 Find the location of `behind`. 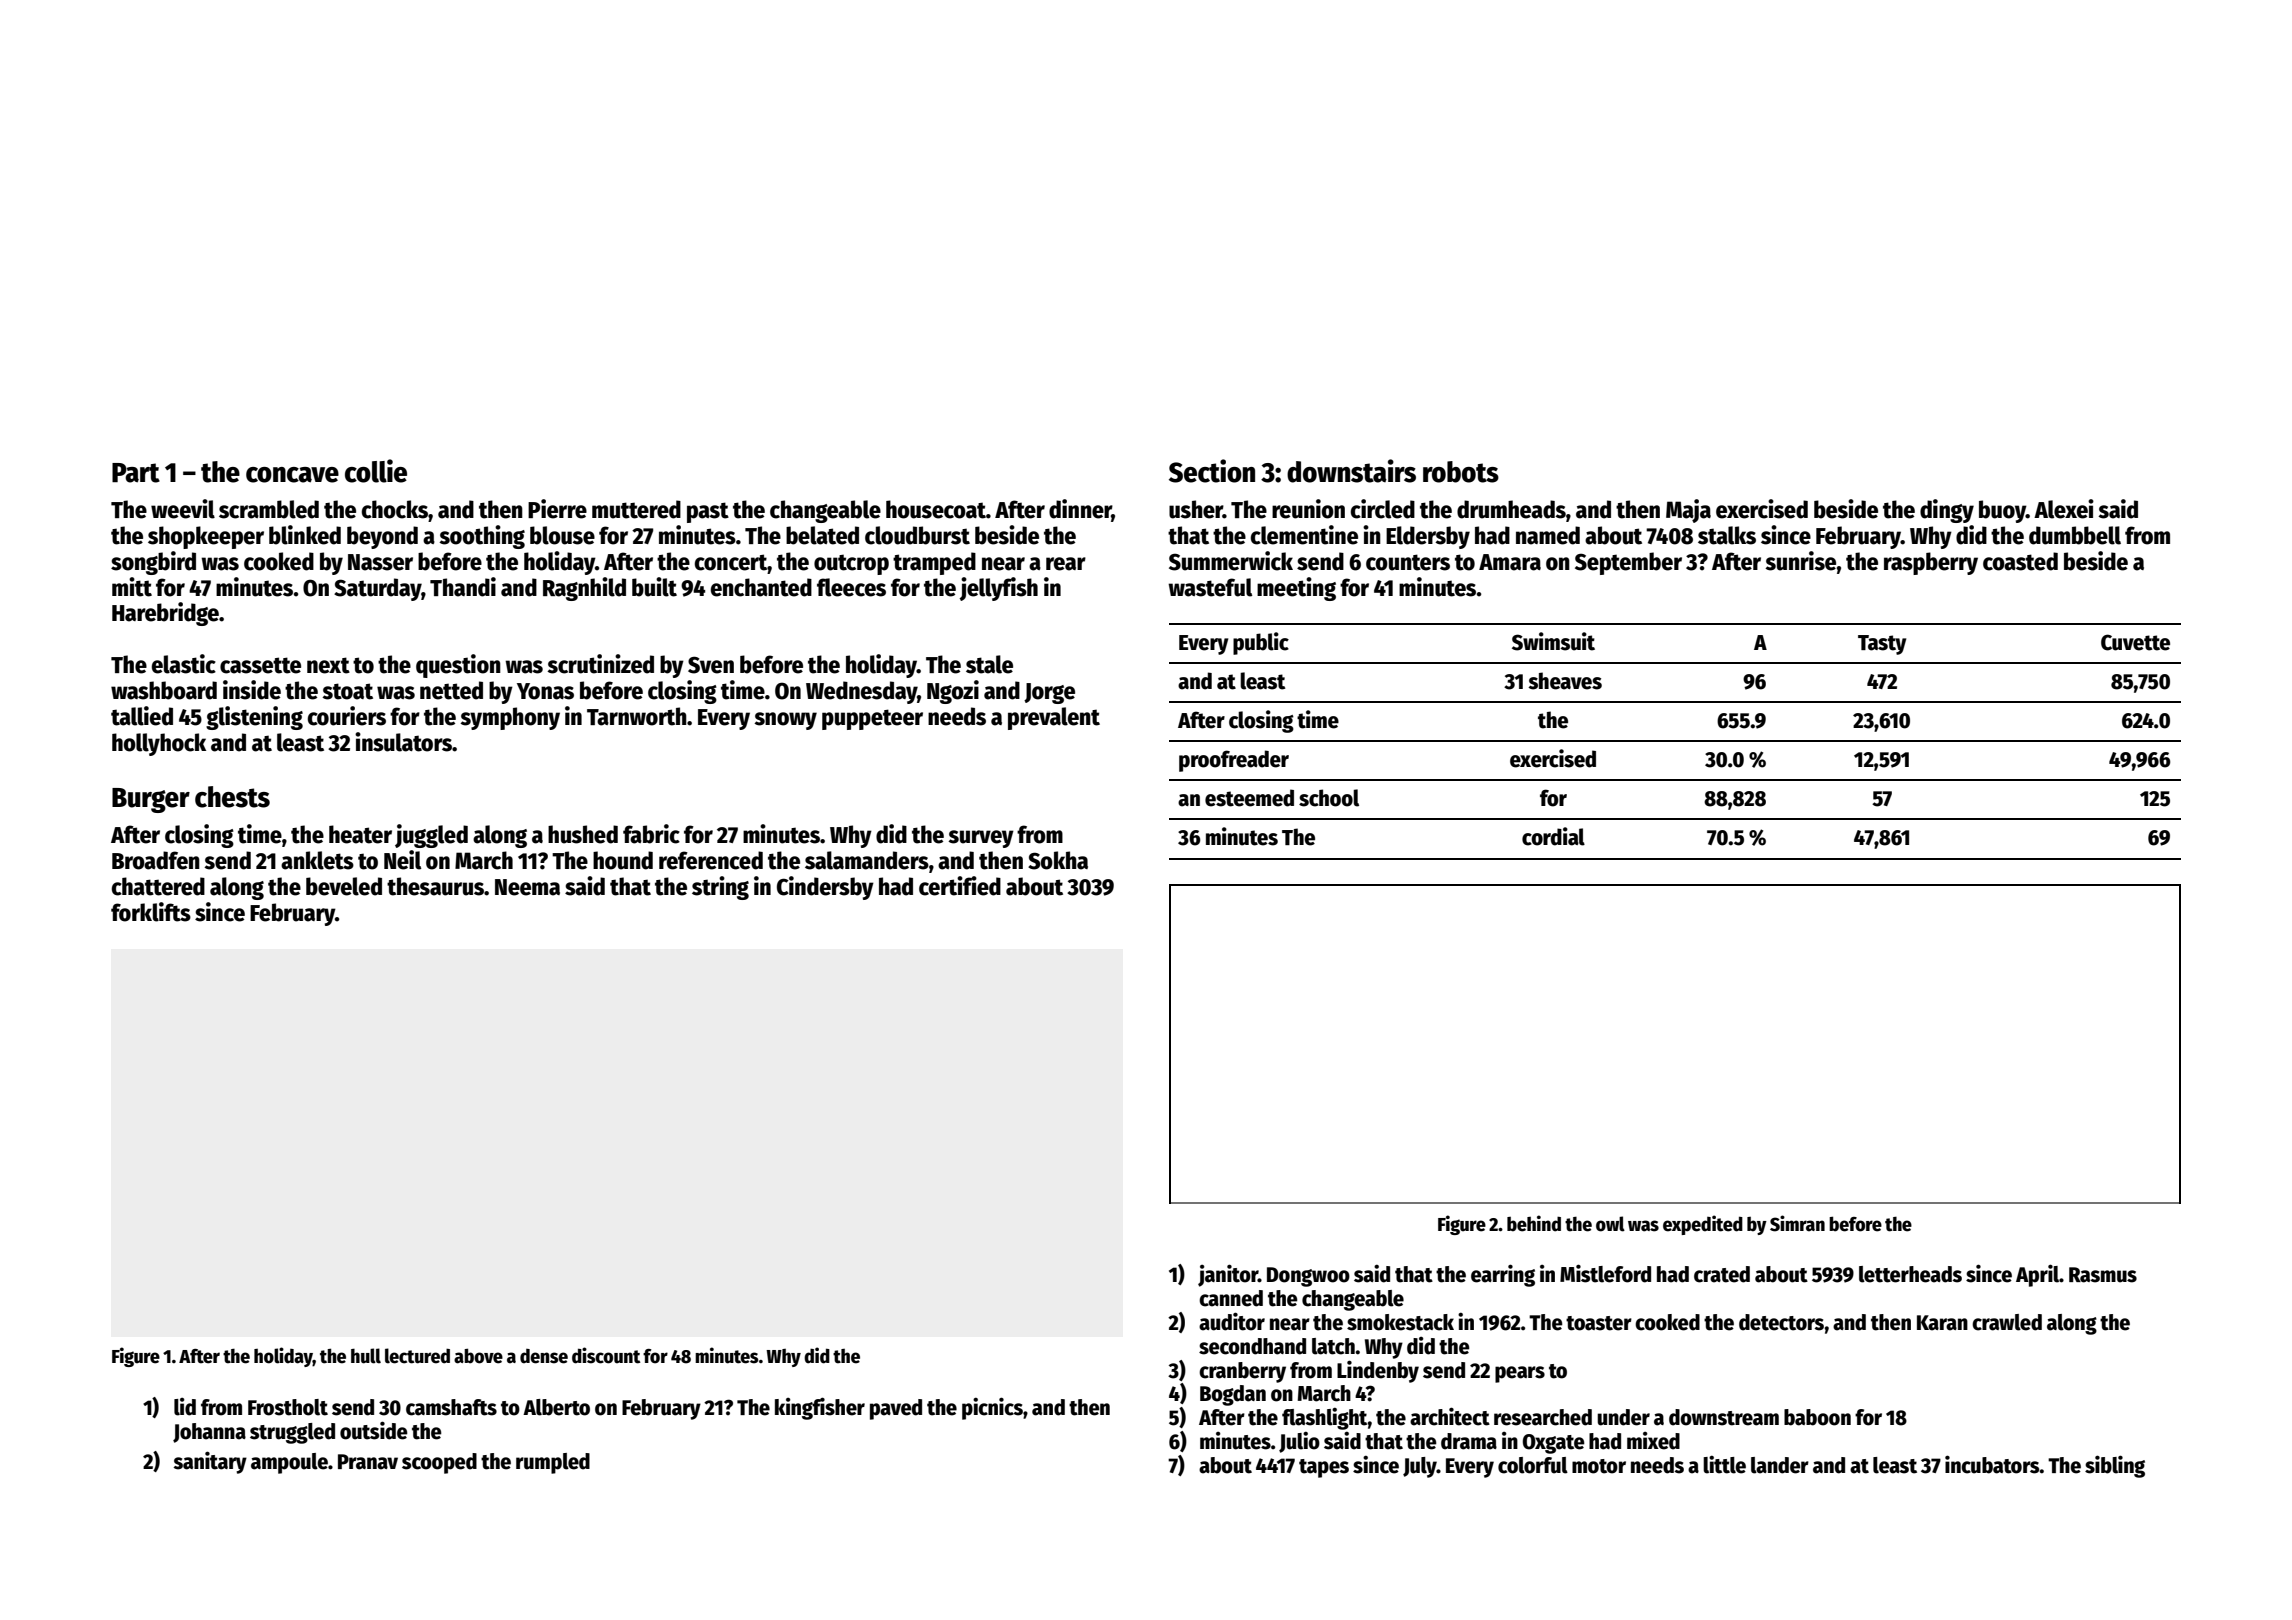

behind is located at coordinates (1534, 1223).
